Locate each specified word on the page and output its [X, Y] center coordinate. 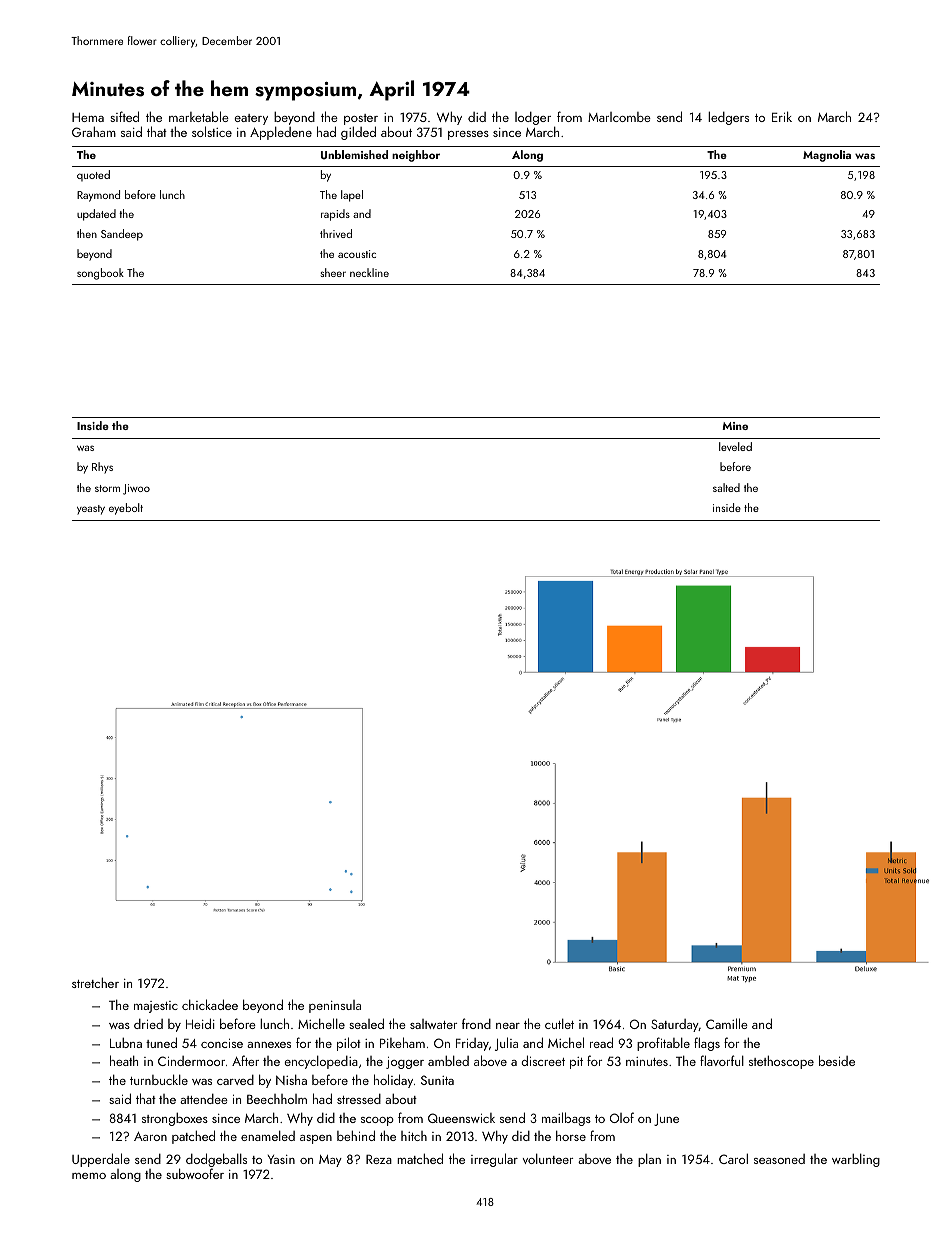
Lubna [126, 1043]
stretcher [95, 982]
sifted [124, 116]
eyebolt [126, 509]
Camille [727, 1023]
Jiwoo [136, 489]
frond [476, 1023]
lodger [533, 118]
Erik [782, 116]
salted [726, 487]
